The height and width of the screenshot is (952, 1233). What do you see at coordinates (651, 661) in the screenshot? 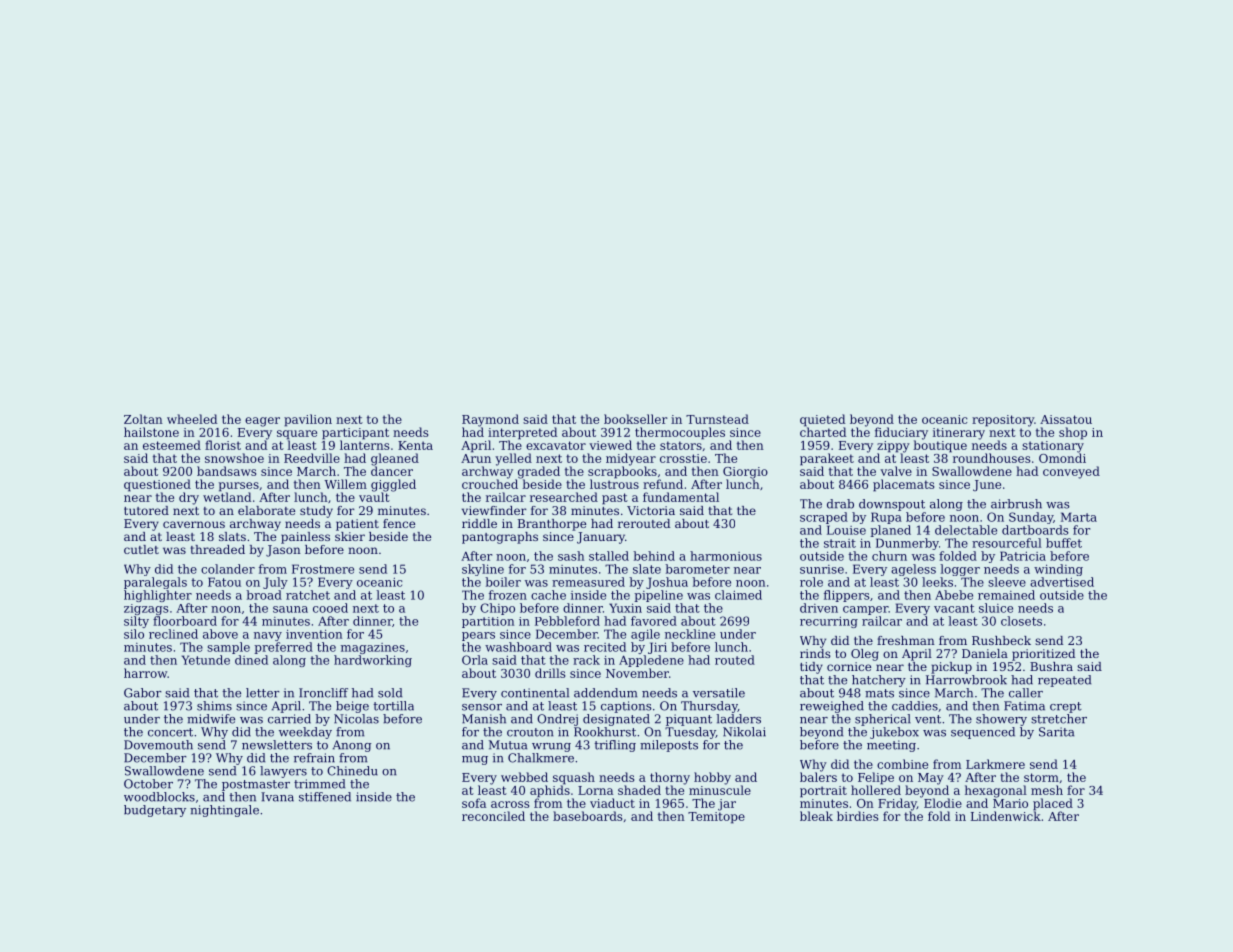
I see `Appledene` at bounding box center [651, 661].
